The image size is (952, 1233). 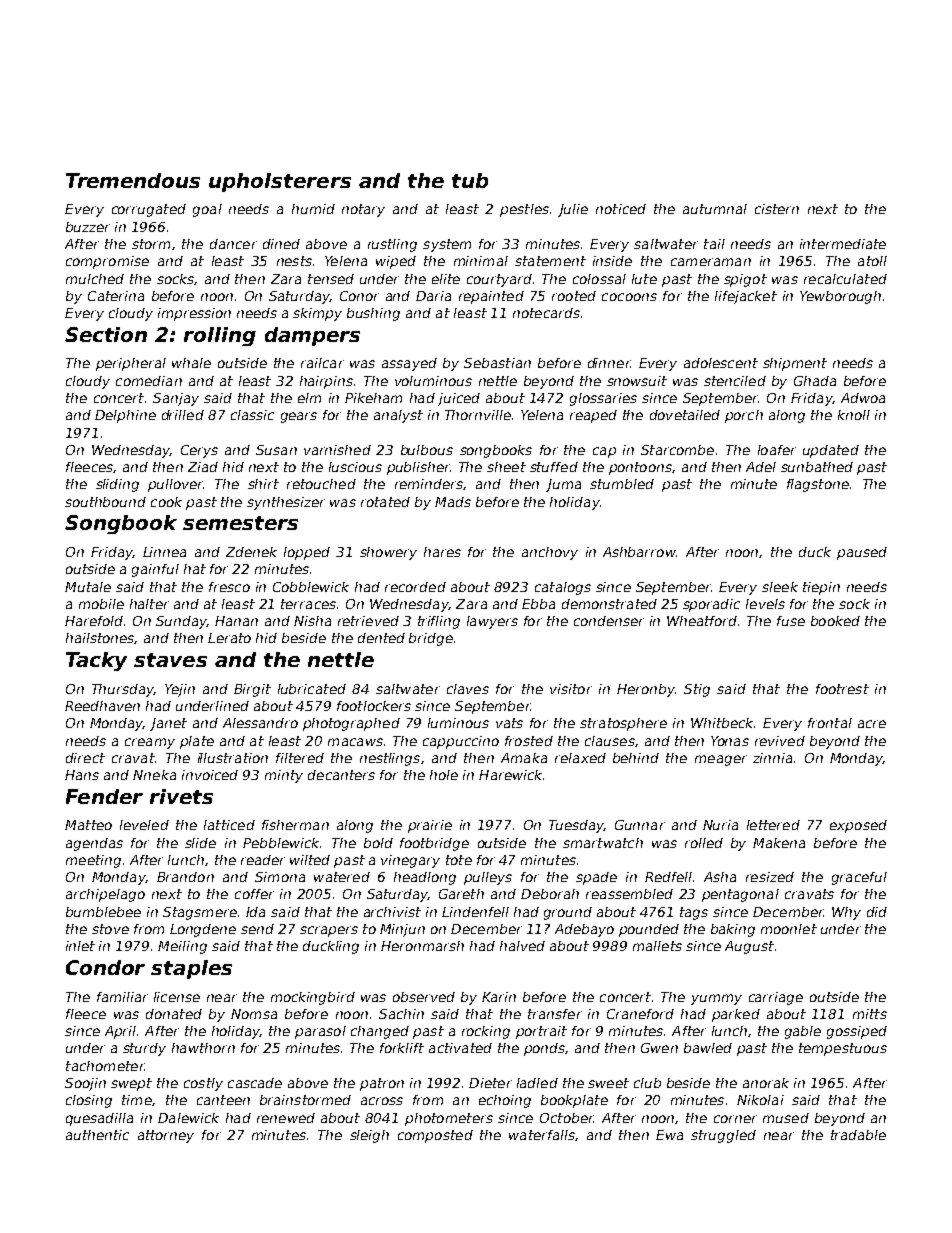 What do you see at coordinates (155, 570) in the image?
I see `gainful` at bounding box center [155, 570].
